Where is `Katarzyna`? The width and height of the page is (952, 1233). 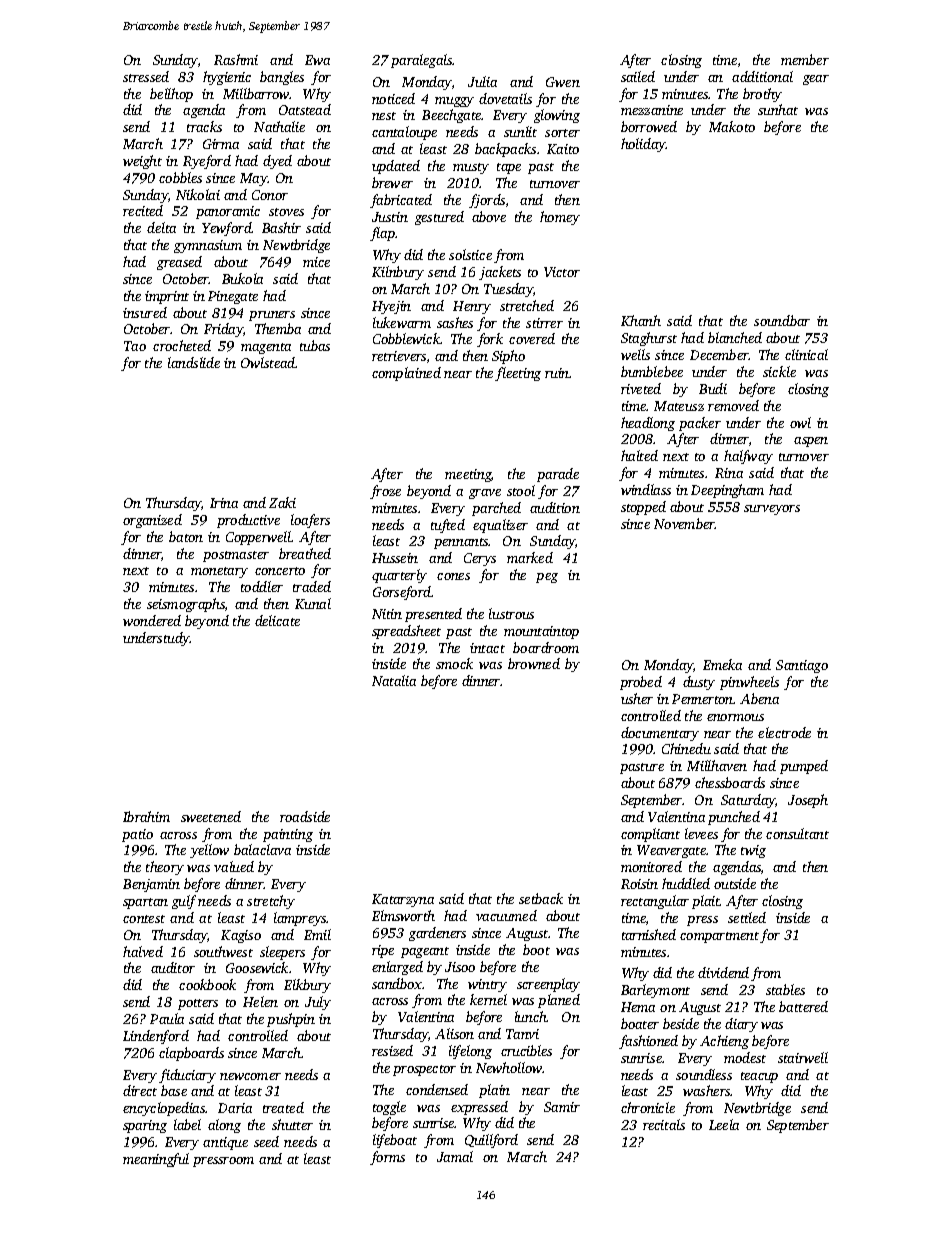 Katarzyna is located at coordinates (403, 900).
